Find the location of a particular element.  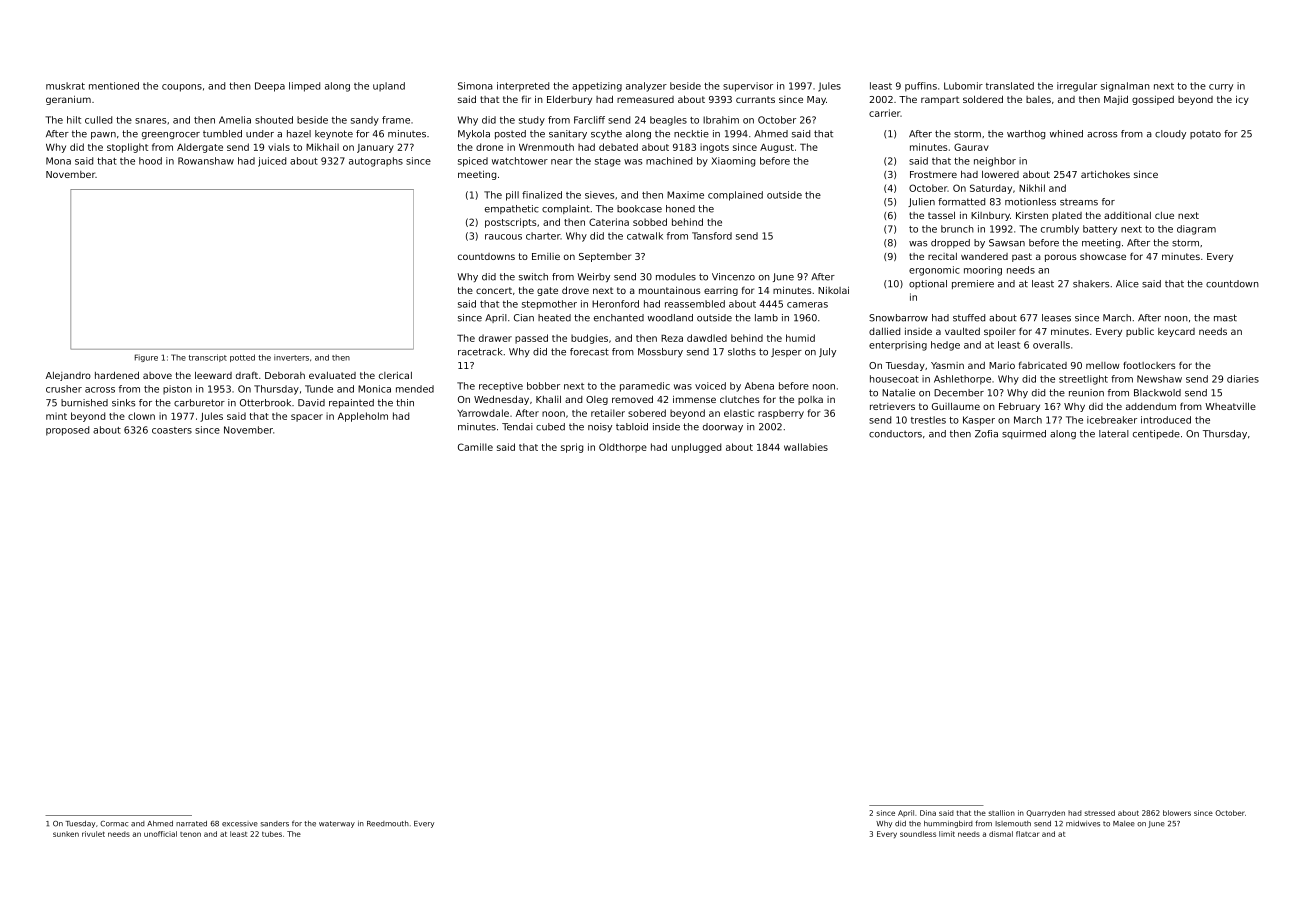

potato is located at coordinates (1205, 134).
